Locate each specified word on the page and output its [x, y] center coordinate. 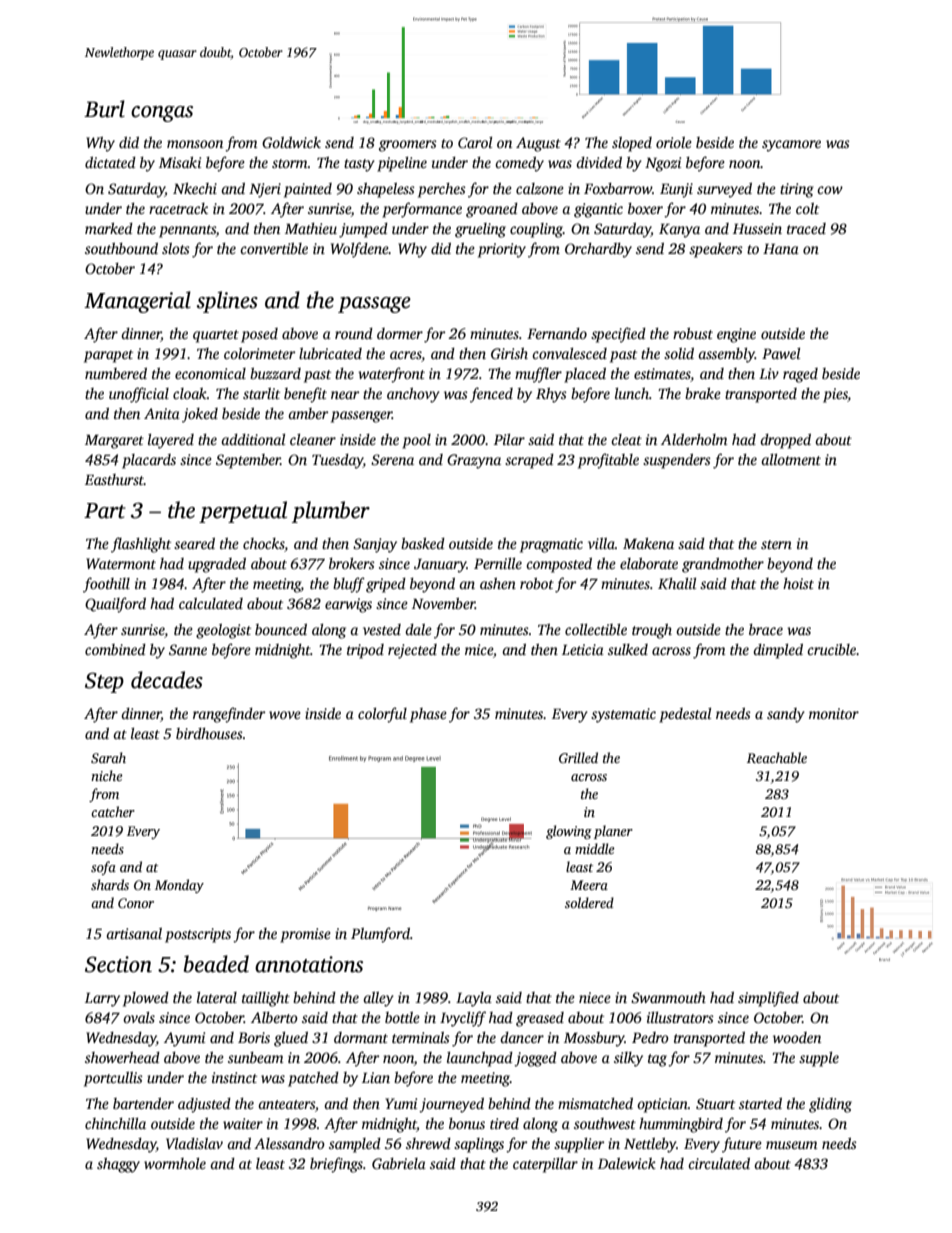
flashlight [141, 545]
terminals [421, 1037]
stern [776, 544]
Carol [475, 142]
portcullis [113, 1079]
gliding [830, 1105]
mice [479, 649]
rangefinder [229, 715]
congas [162, 114]
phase [428, 715]
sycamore [791, 146]
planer [613, 832]
